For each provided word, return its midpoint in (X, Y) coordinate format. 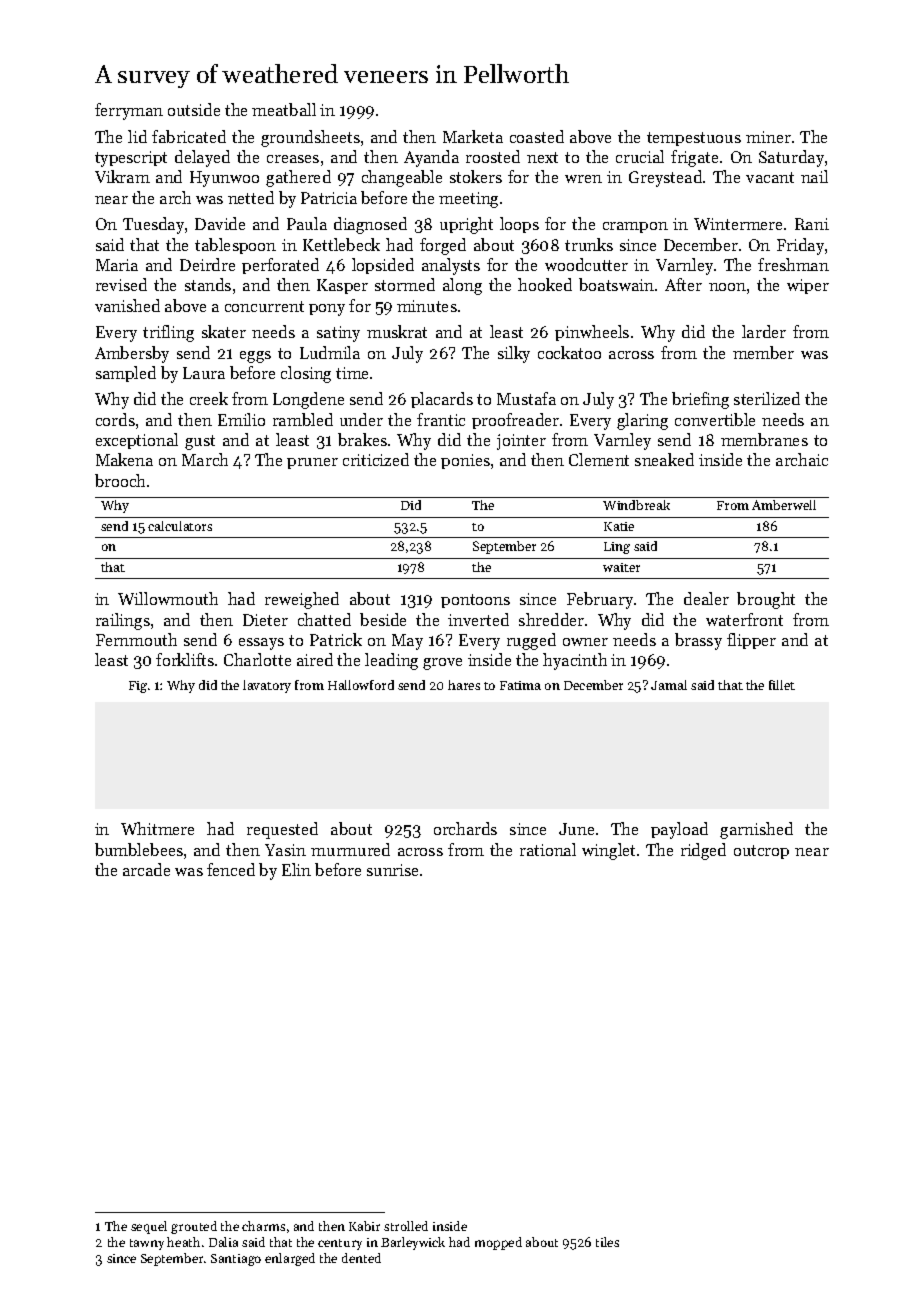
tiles (607, 1242)
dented (361, 1258)
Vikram (122, 176)
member (763, 352)
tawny (147, 1244)
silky (514, 354)
